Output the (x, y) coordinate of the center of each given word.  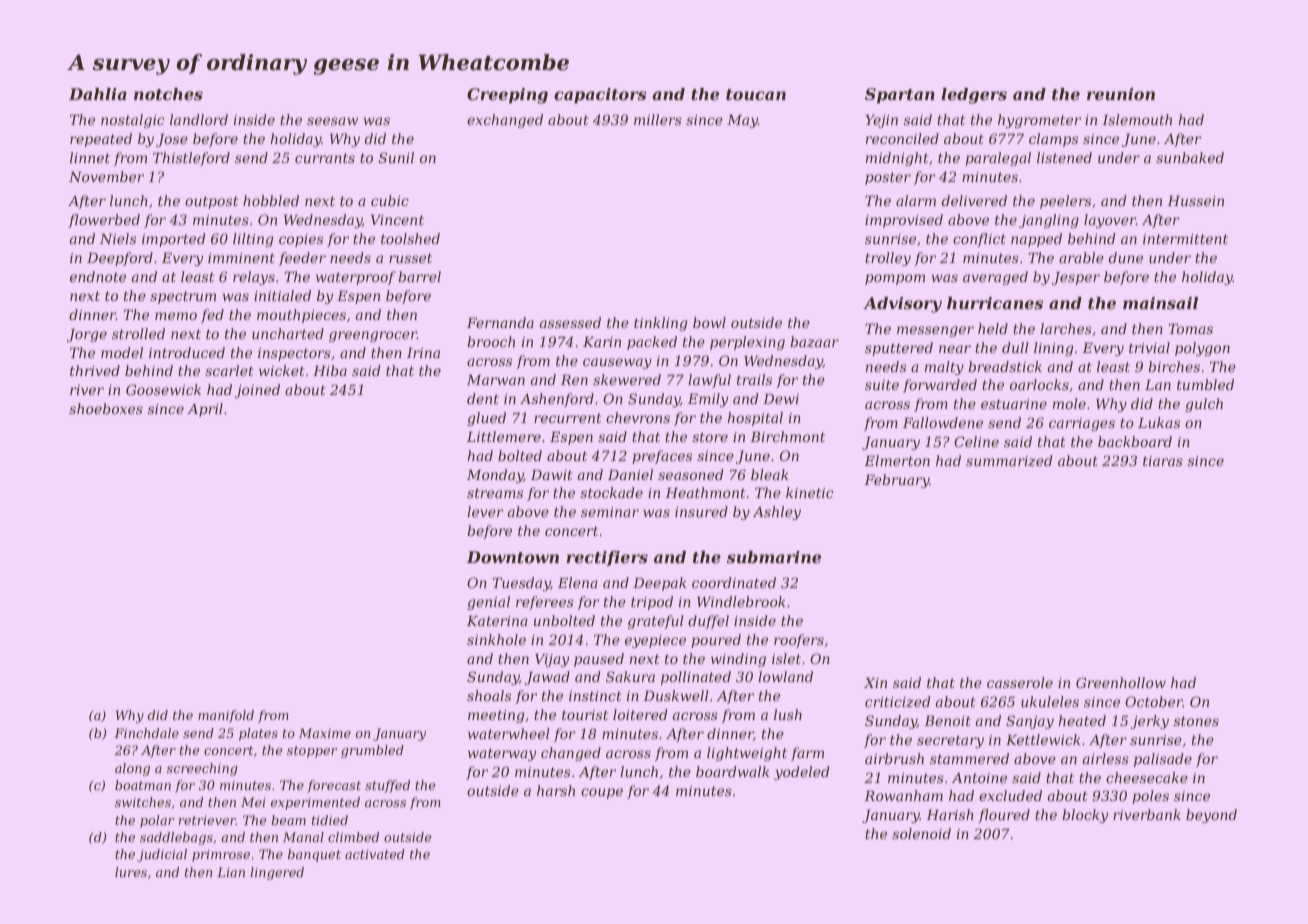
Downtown (512, 557)
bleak (770, 474)
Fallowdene (943, 422)
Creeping (507, 96)
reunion (1121, 94)
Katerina (497, 621)
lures (131, 872)
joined (257, 391)
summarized (1009, 461)
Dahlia (98, 94)
